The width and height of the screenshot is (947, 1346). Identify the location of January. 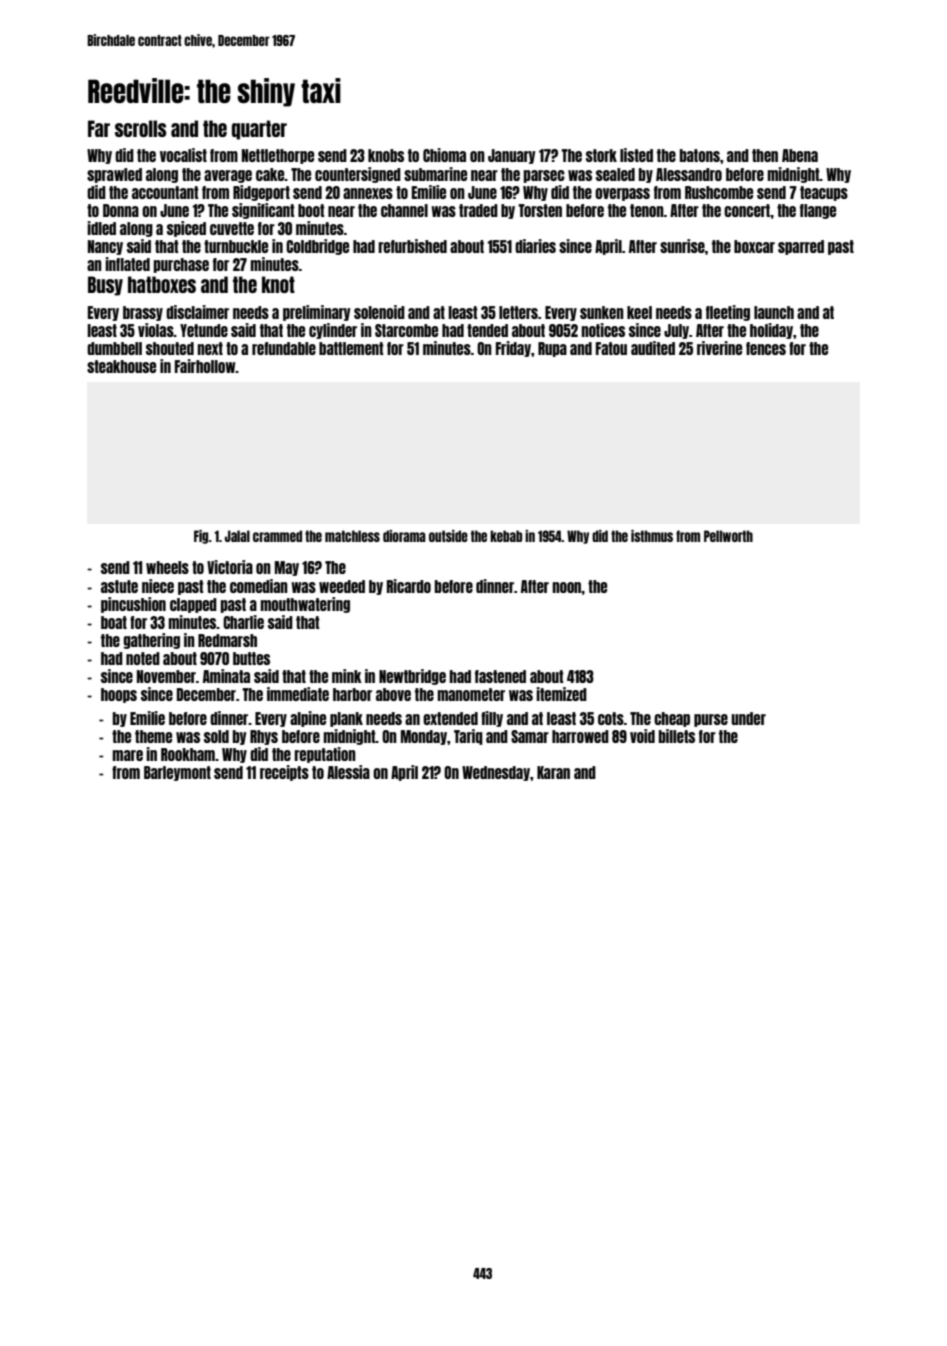
(511, 156).
